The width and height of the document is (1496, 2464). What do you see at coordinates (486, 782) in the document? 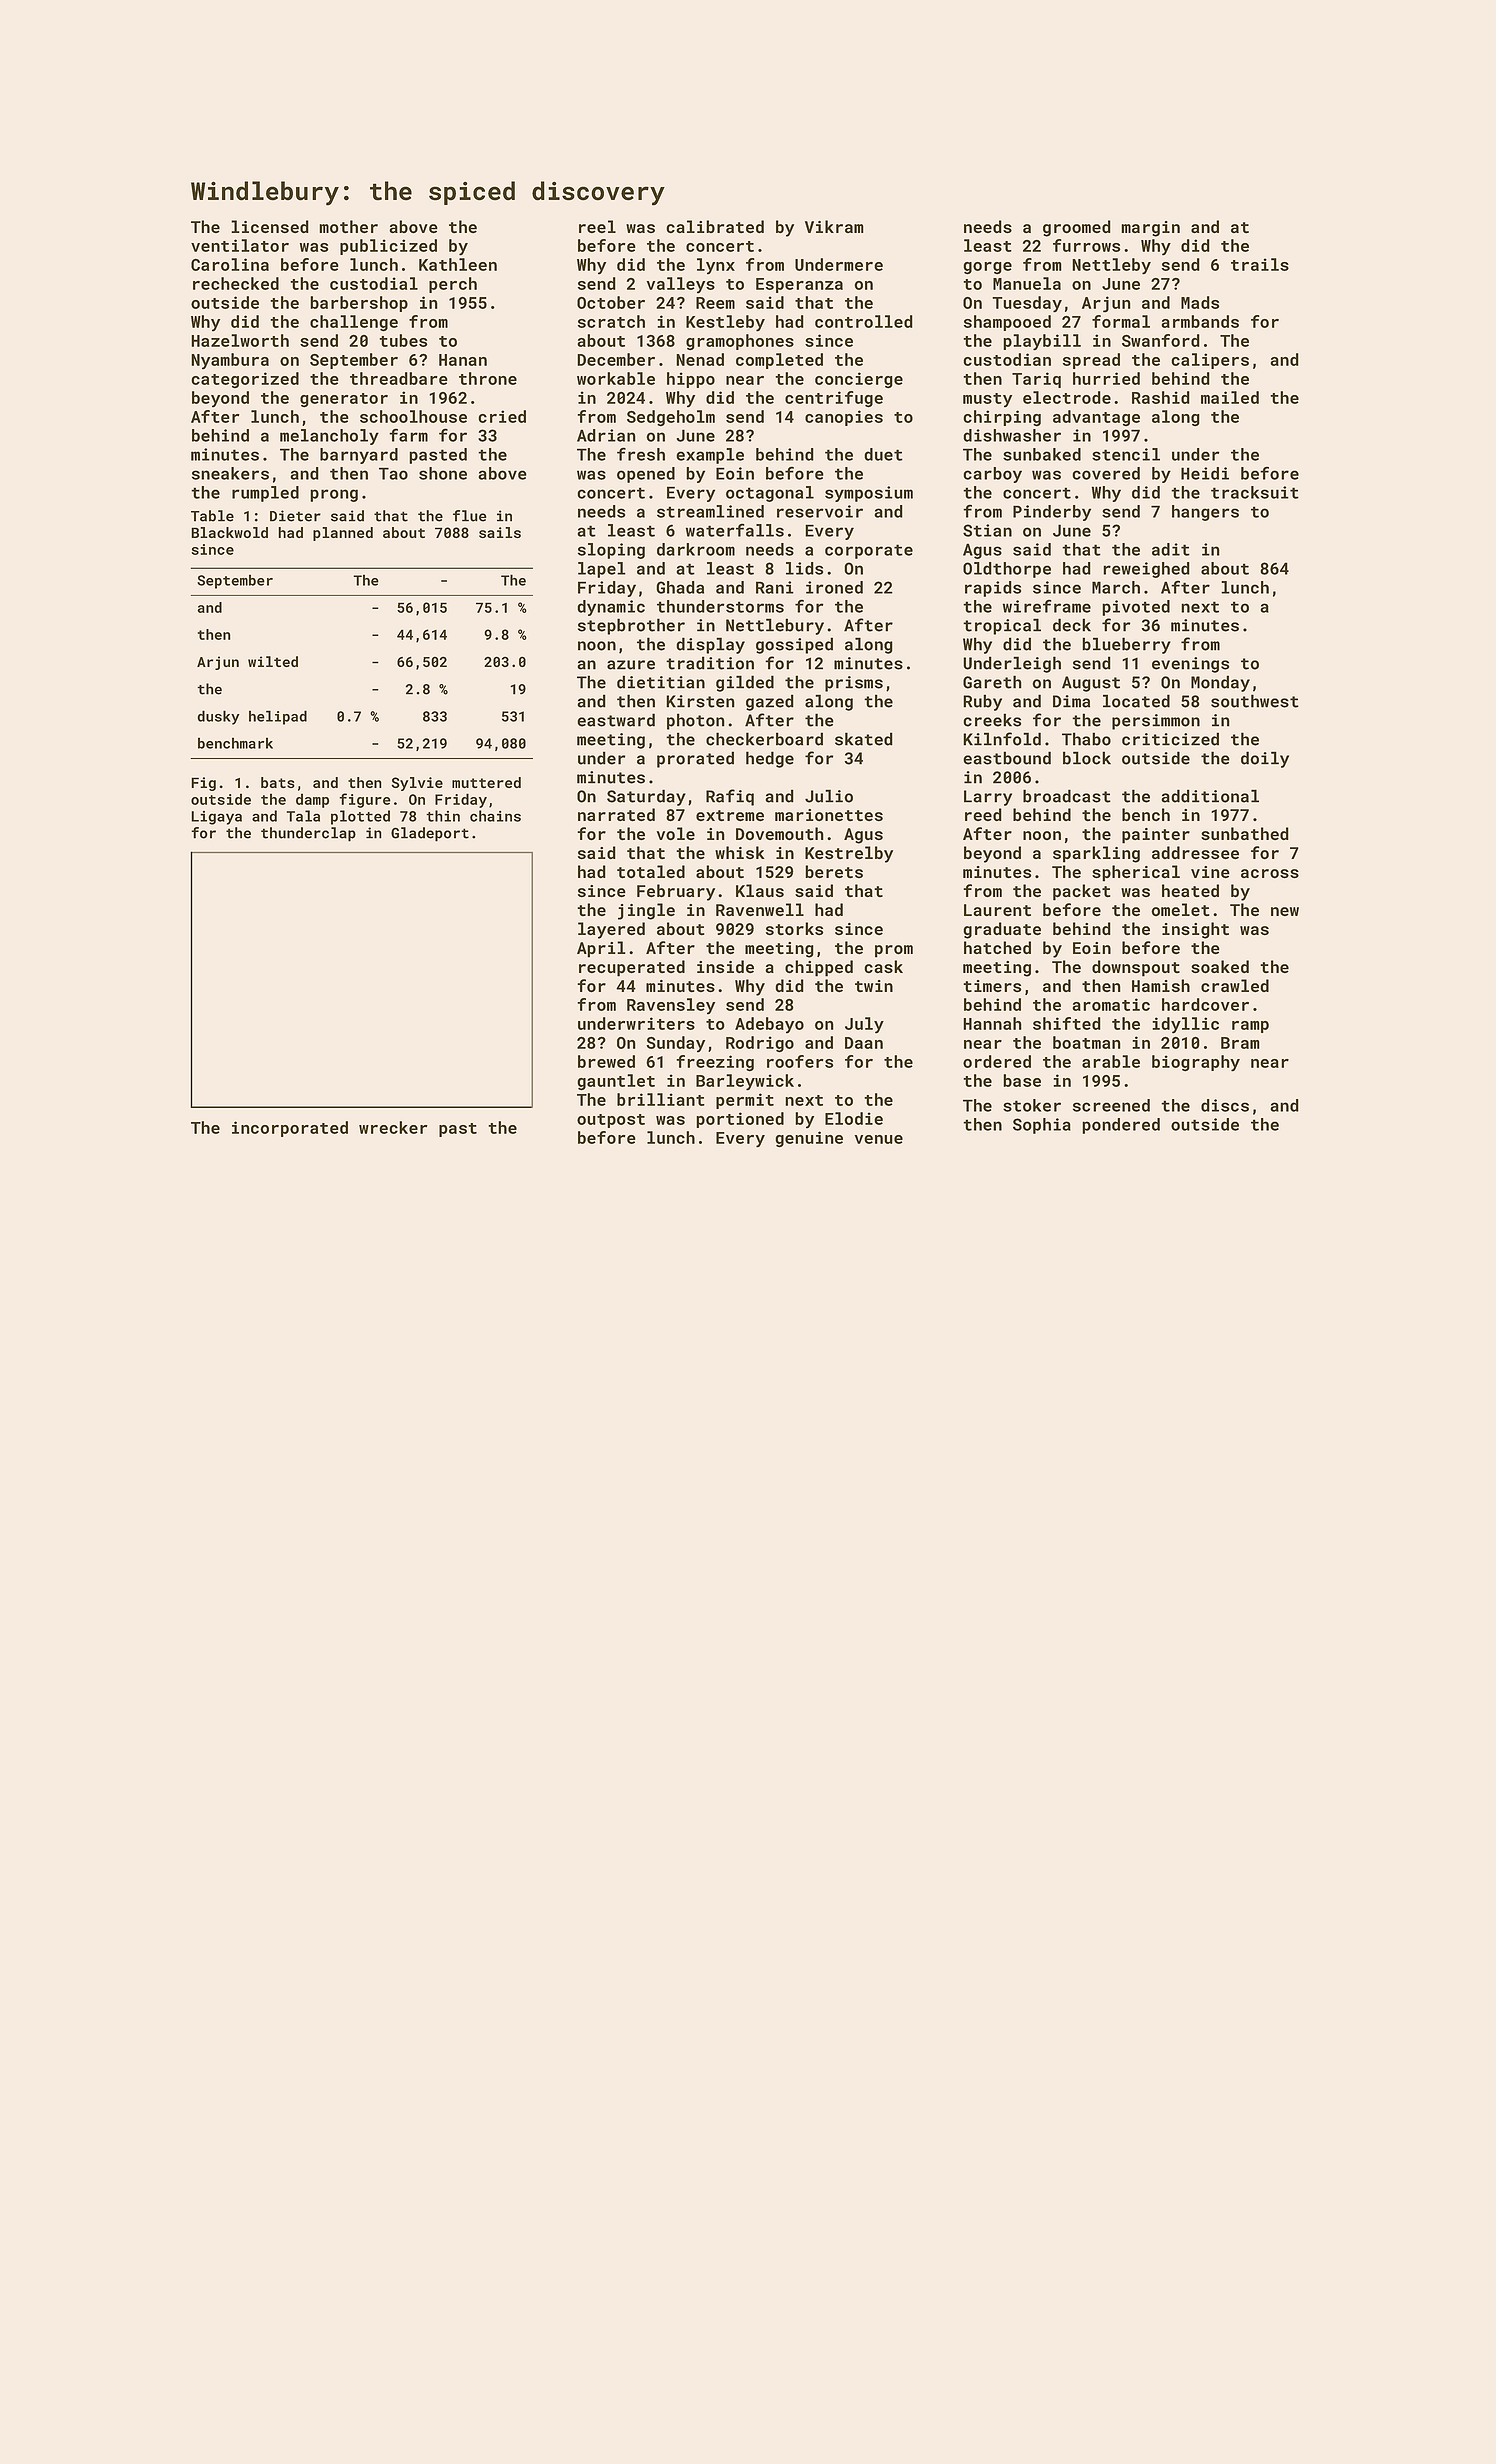
I see `muttered` at bounding box center [486, 782].
